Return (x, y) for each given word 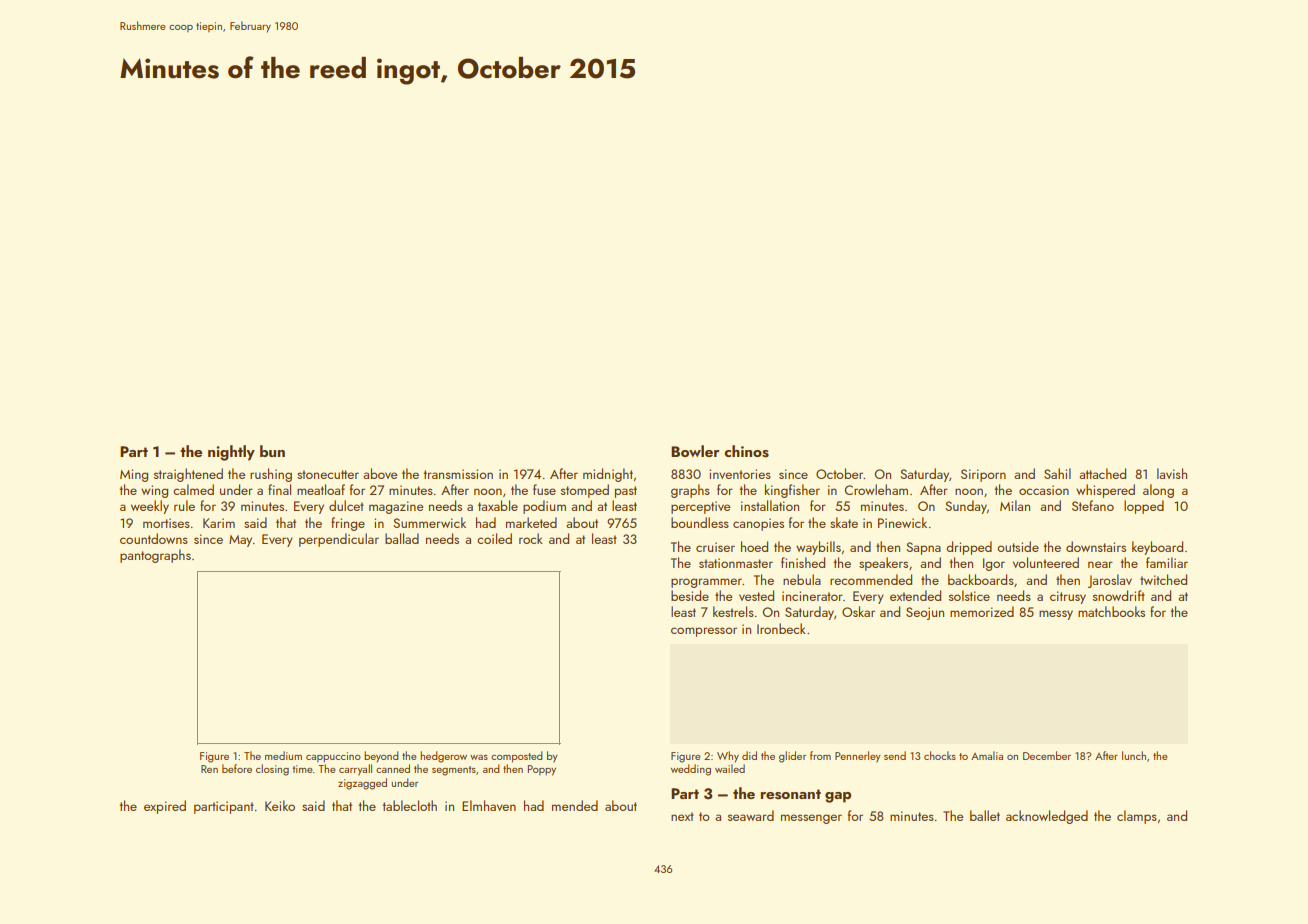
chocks (940, 755)
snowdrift (1119, 595)
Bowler (695, 451)
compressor (704, 632)
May (240, 541)
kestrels (733, 611)
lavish (1172, 473)
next (682, 816)
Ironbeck (781, 628)
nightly (231, 453)
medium (283, 755)
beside (690, 595)
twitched (1163, 579)
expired (165, 807)
